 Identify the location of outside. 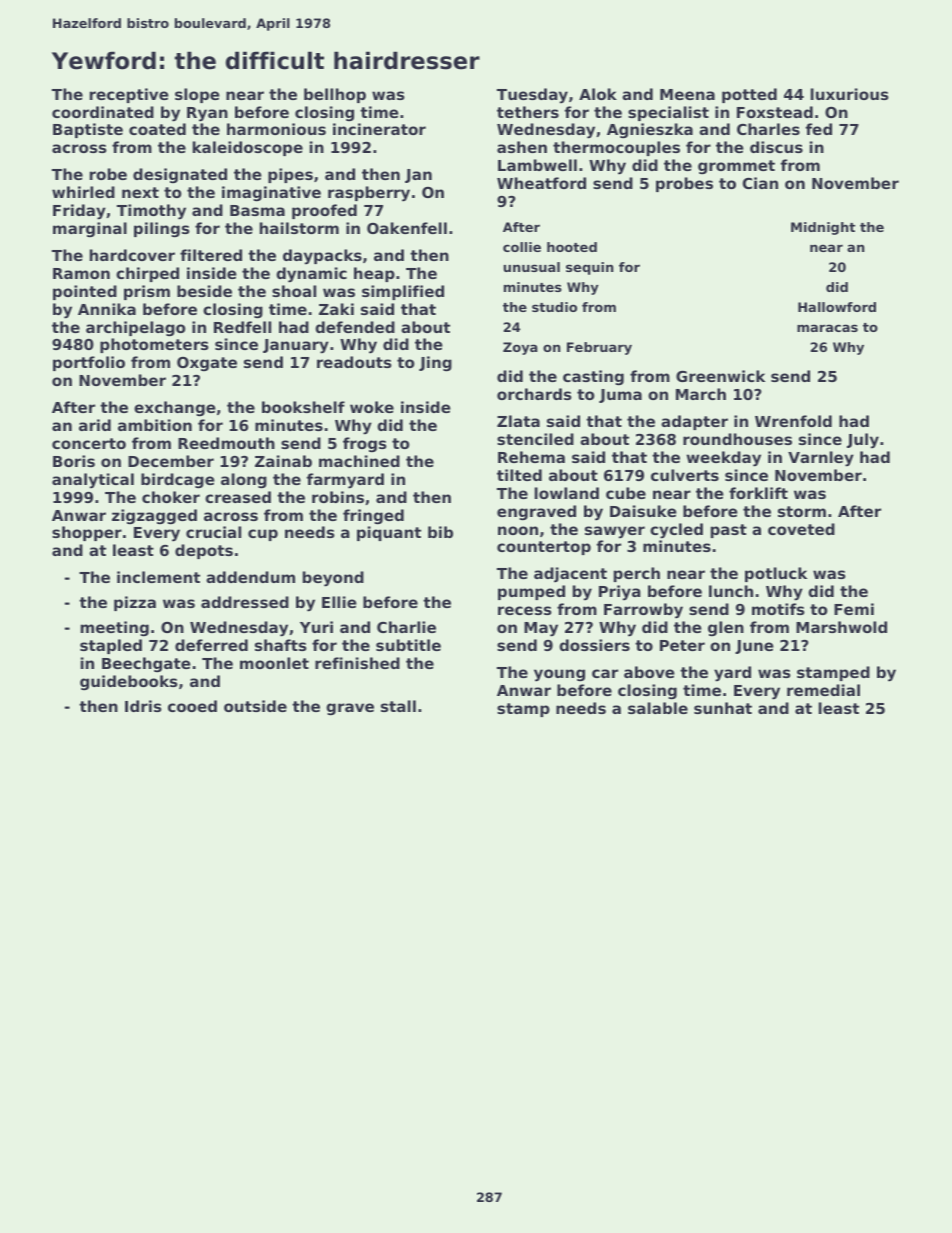
(255, 706).
